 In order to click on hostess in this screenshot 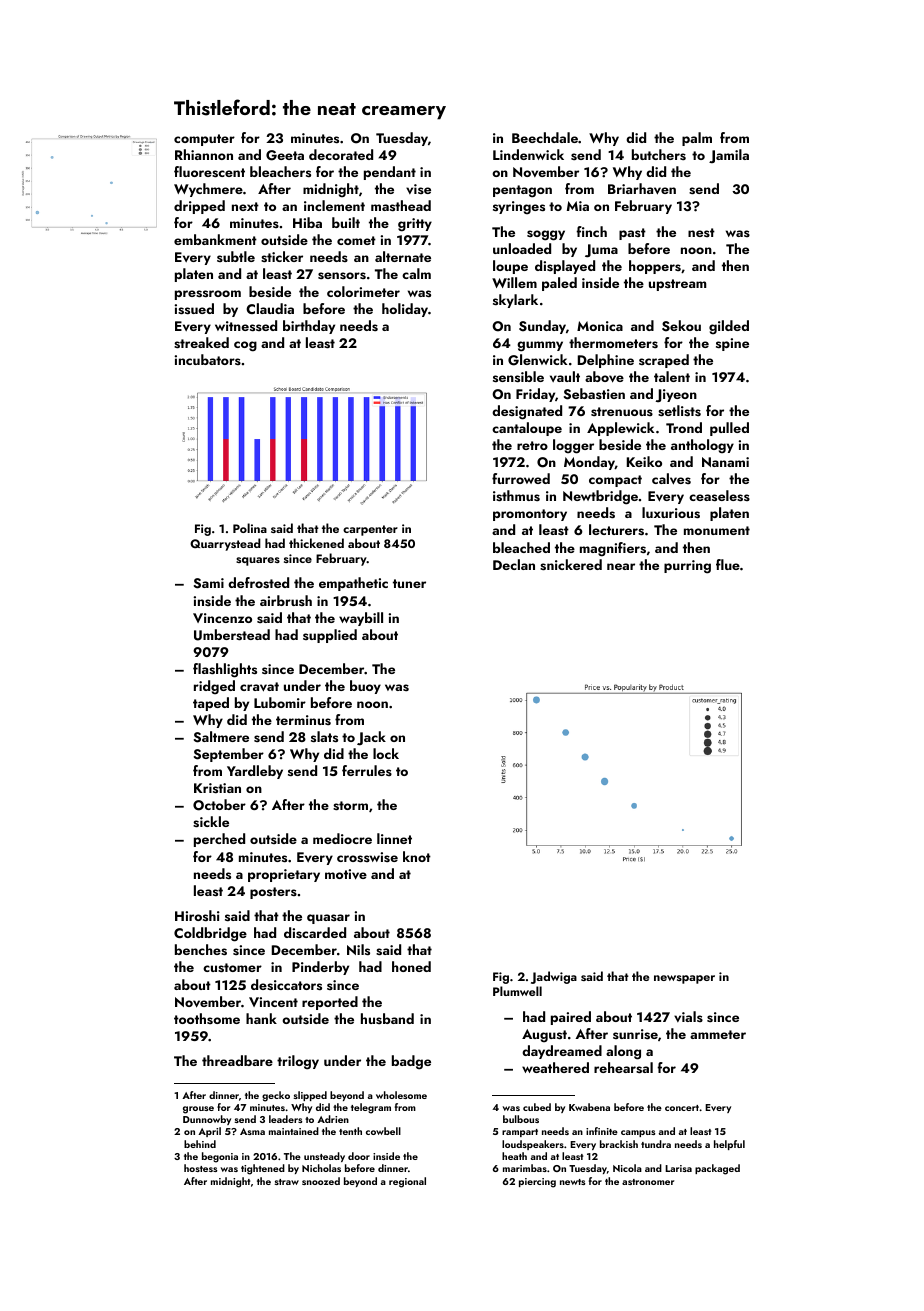, I will do `click(200, 1168)`.
